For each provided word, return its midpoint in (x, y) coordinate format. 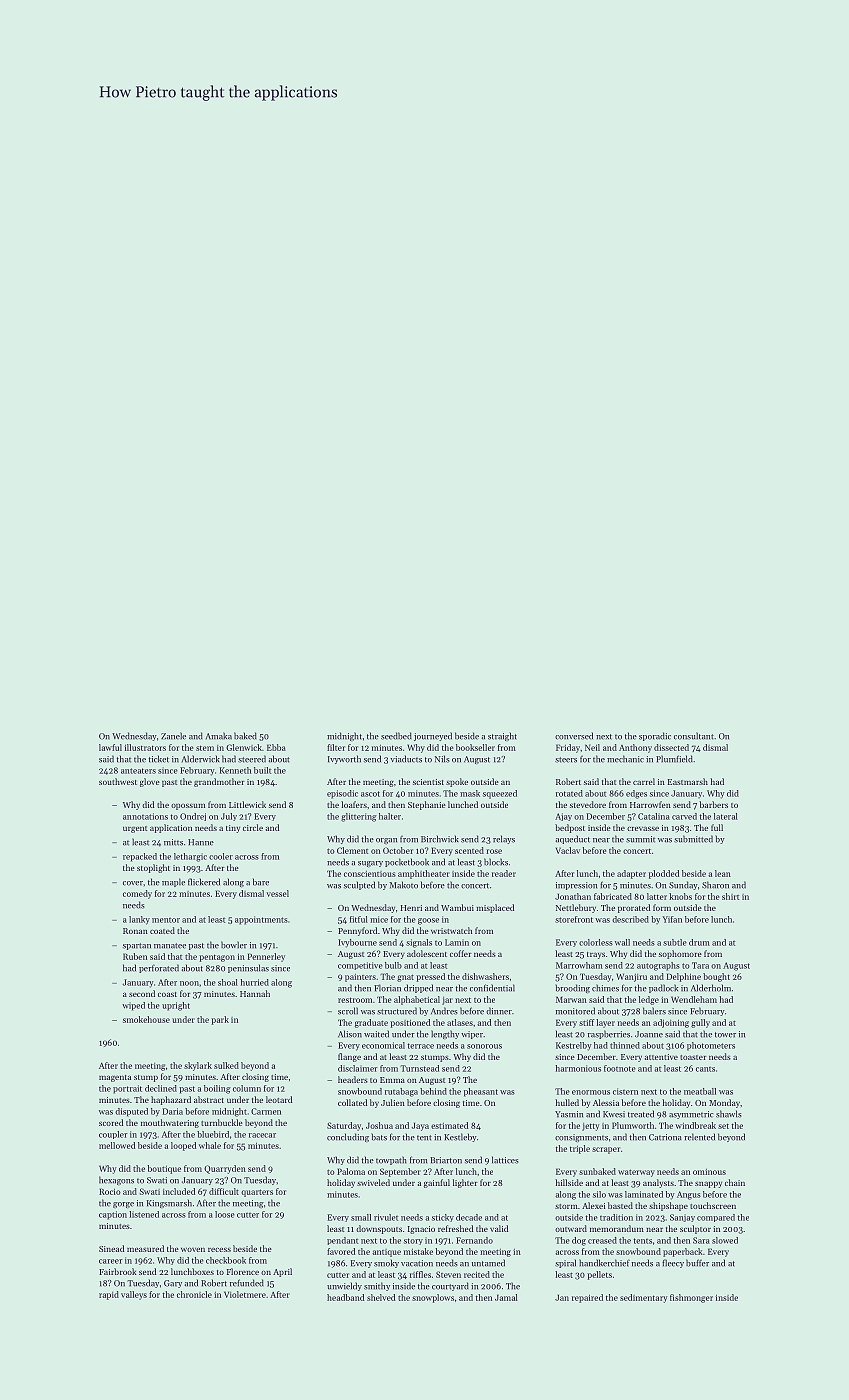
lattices (505, 1160)
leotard (279, 1099)
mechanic (625, 759)
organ (386, 841)
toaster (693, 1057)
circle (253, 827)
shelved (381, 1297)
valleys (134, 1295)
